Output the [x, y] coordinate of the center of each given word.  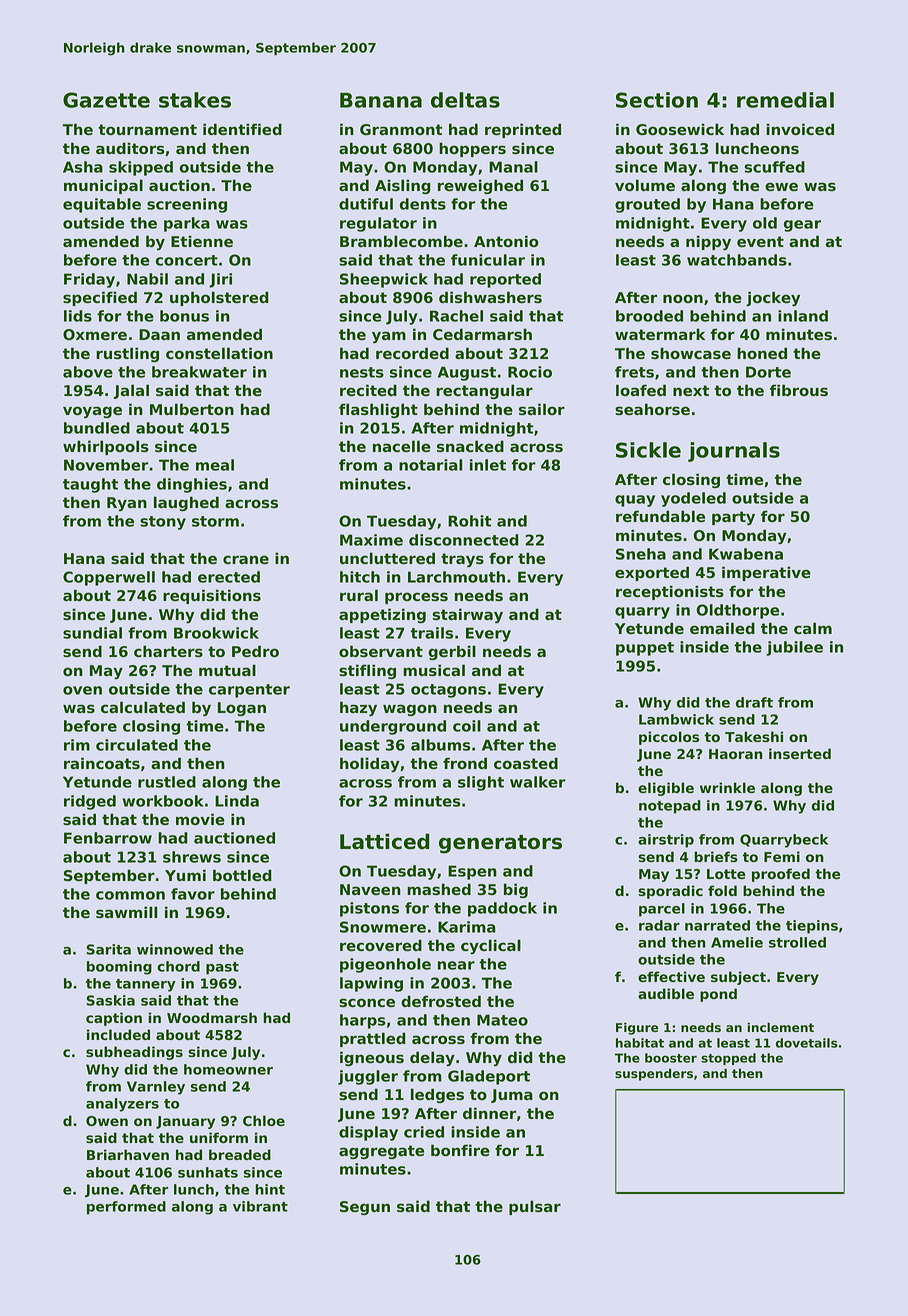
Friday [89, 280]
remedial [785, 100]
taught [90, 485]
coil [467, 726]
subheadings [134, 1053]
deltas [465, 100]
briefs [716, 856]
